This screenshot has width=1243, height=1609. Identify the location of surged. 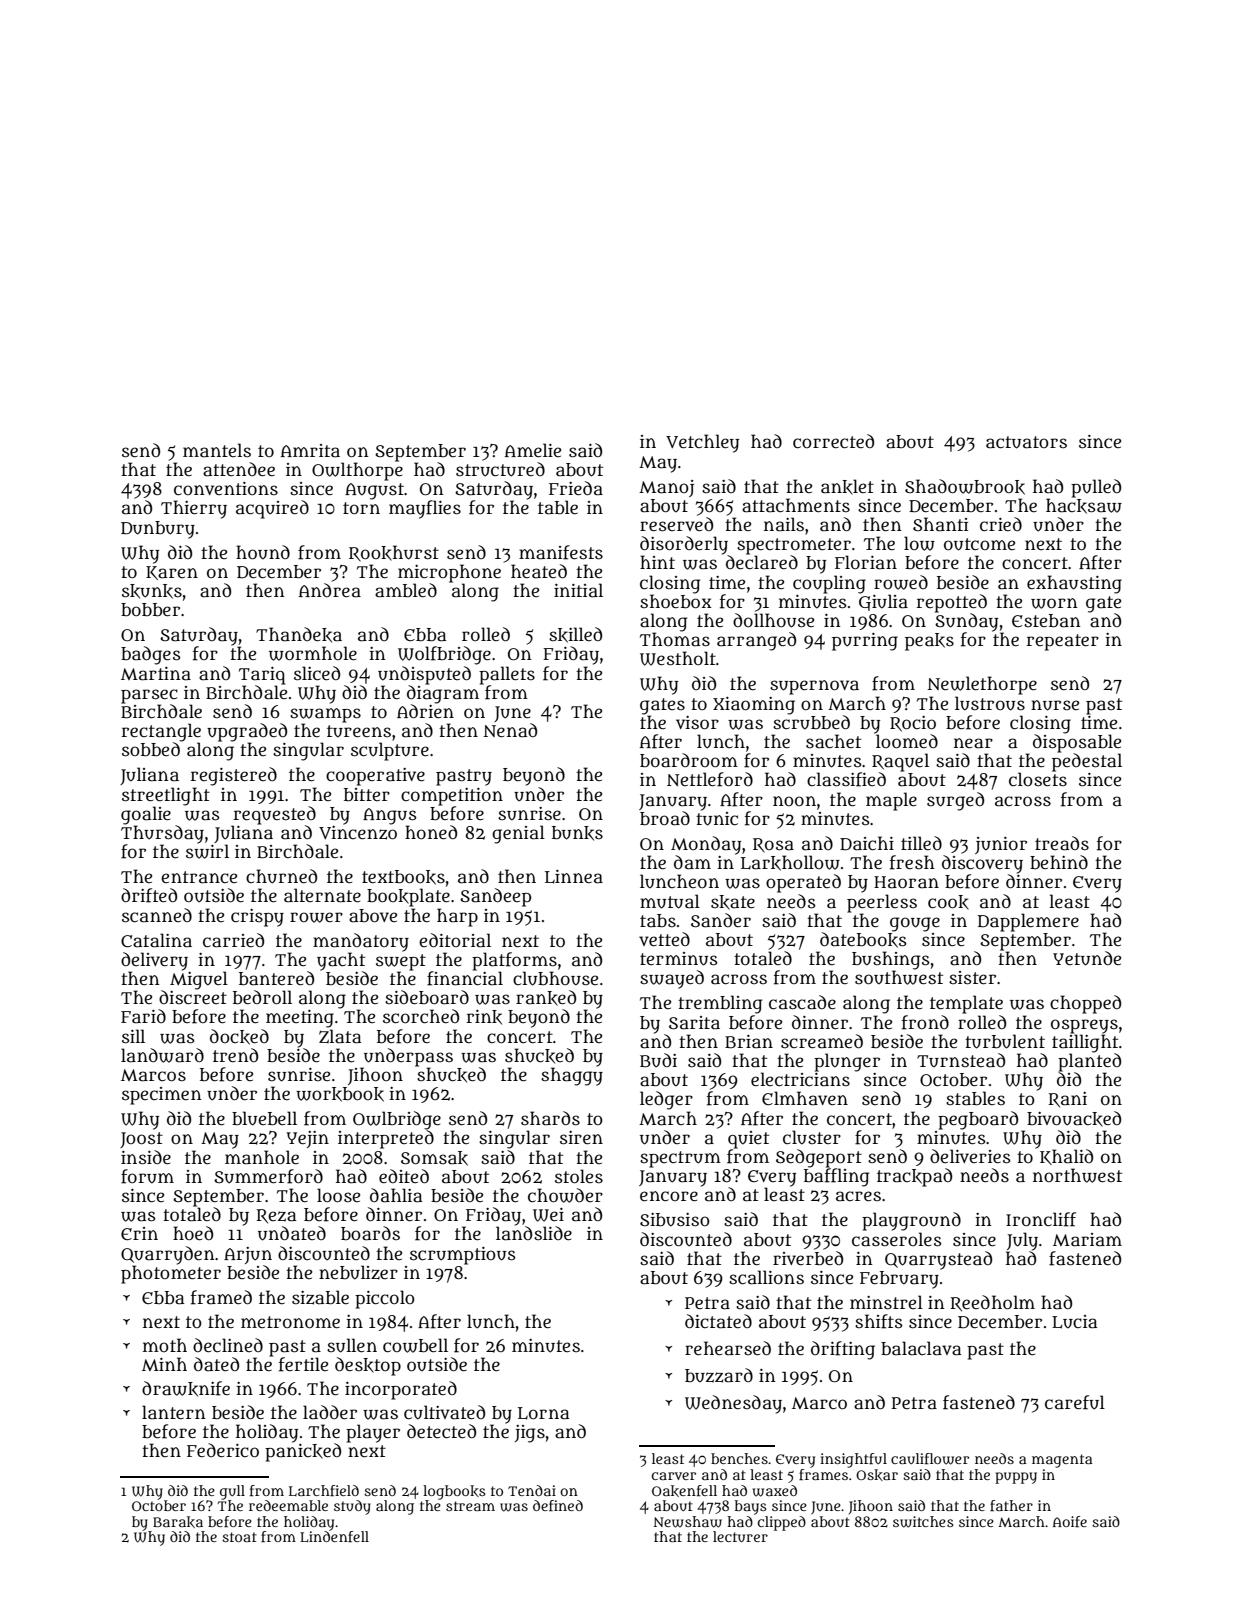
(955, 801).
